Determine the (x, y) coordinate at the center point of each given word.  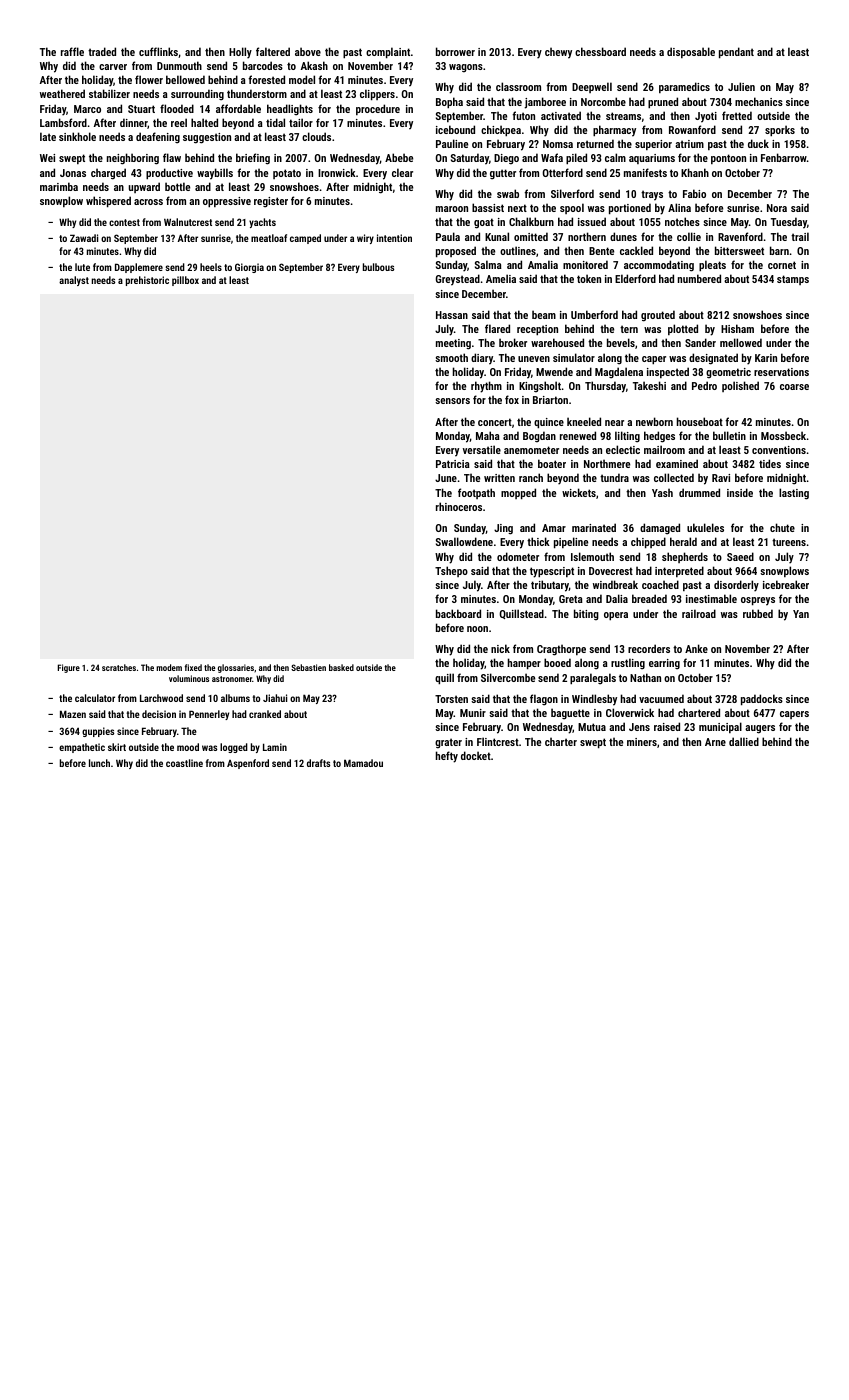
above (308, 51)
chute (782, 527)
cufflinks (158, 51)
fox (512, 399)
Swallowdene (464, 541)
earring (664, 664)
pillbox (185, 281)
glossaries (236, 668)
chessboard (600, 51)
